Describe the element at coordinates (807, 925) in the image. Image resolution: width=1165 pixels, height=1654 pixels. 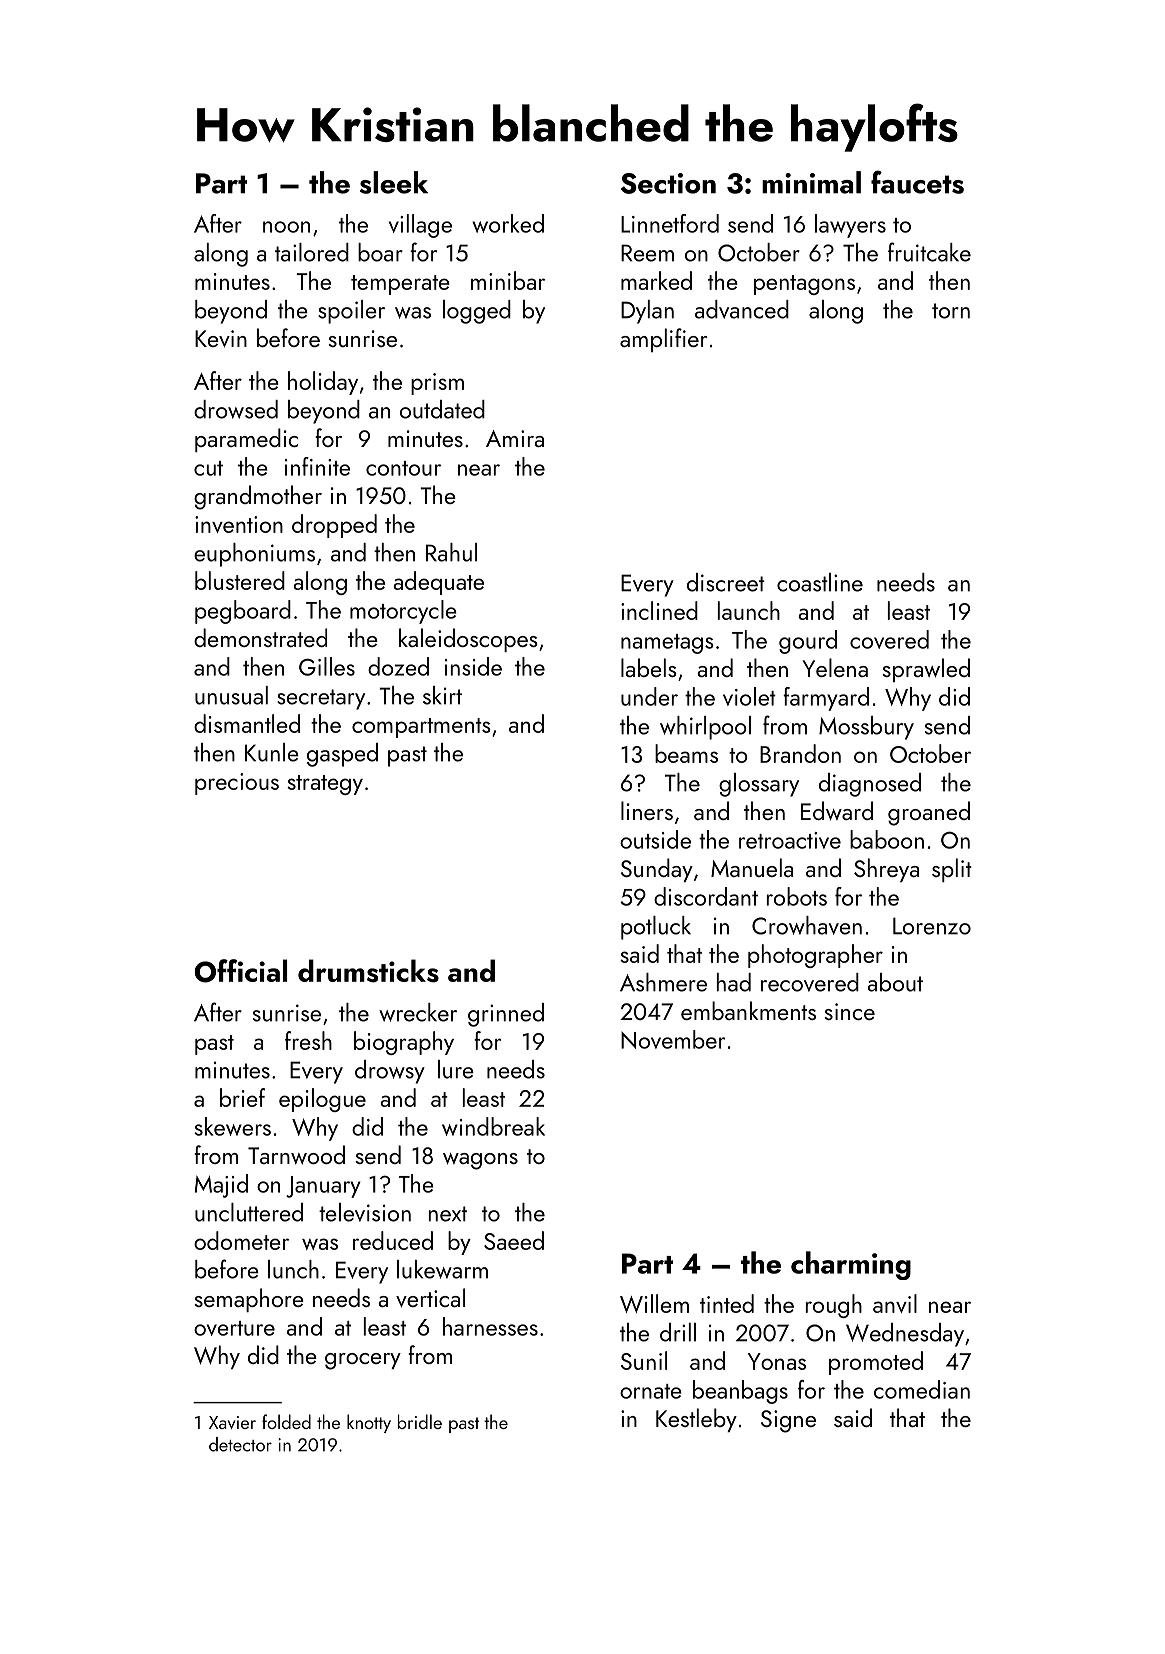
I see `Crowhaven` at that location.
